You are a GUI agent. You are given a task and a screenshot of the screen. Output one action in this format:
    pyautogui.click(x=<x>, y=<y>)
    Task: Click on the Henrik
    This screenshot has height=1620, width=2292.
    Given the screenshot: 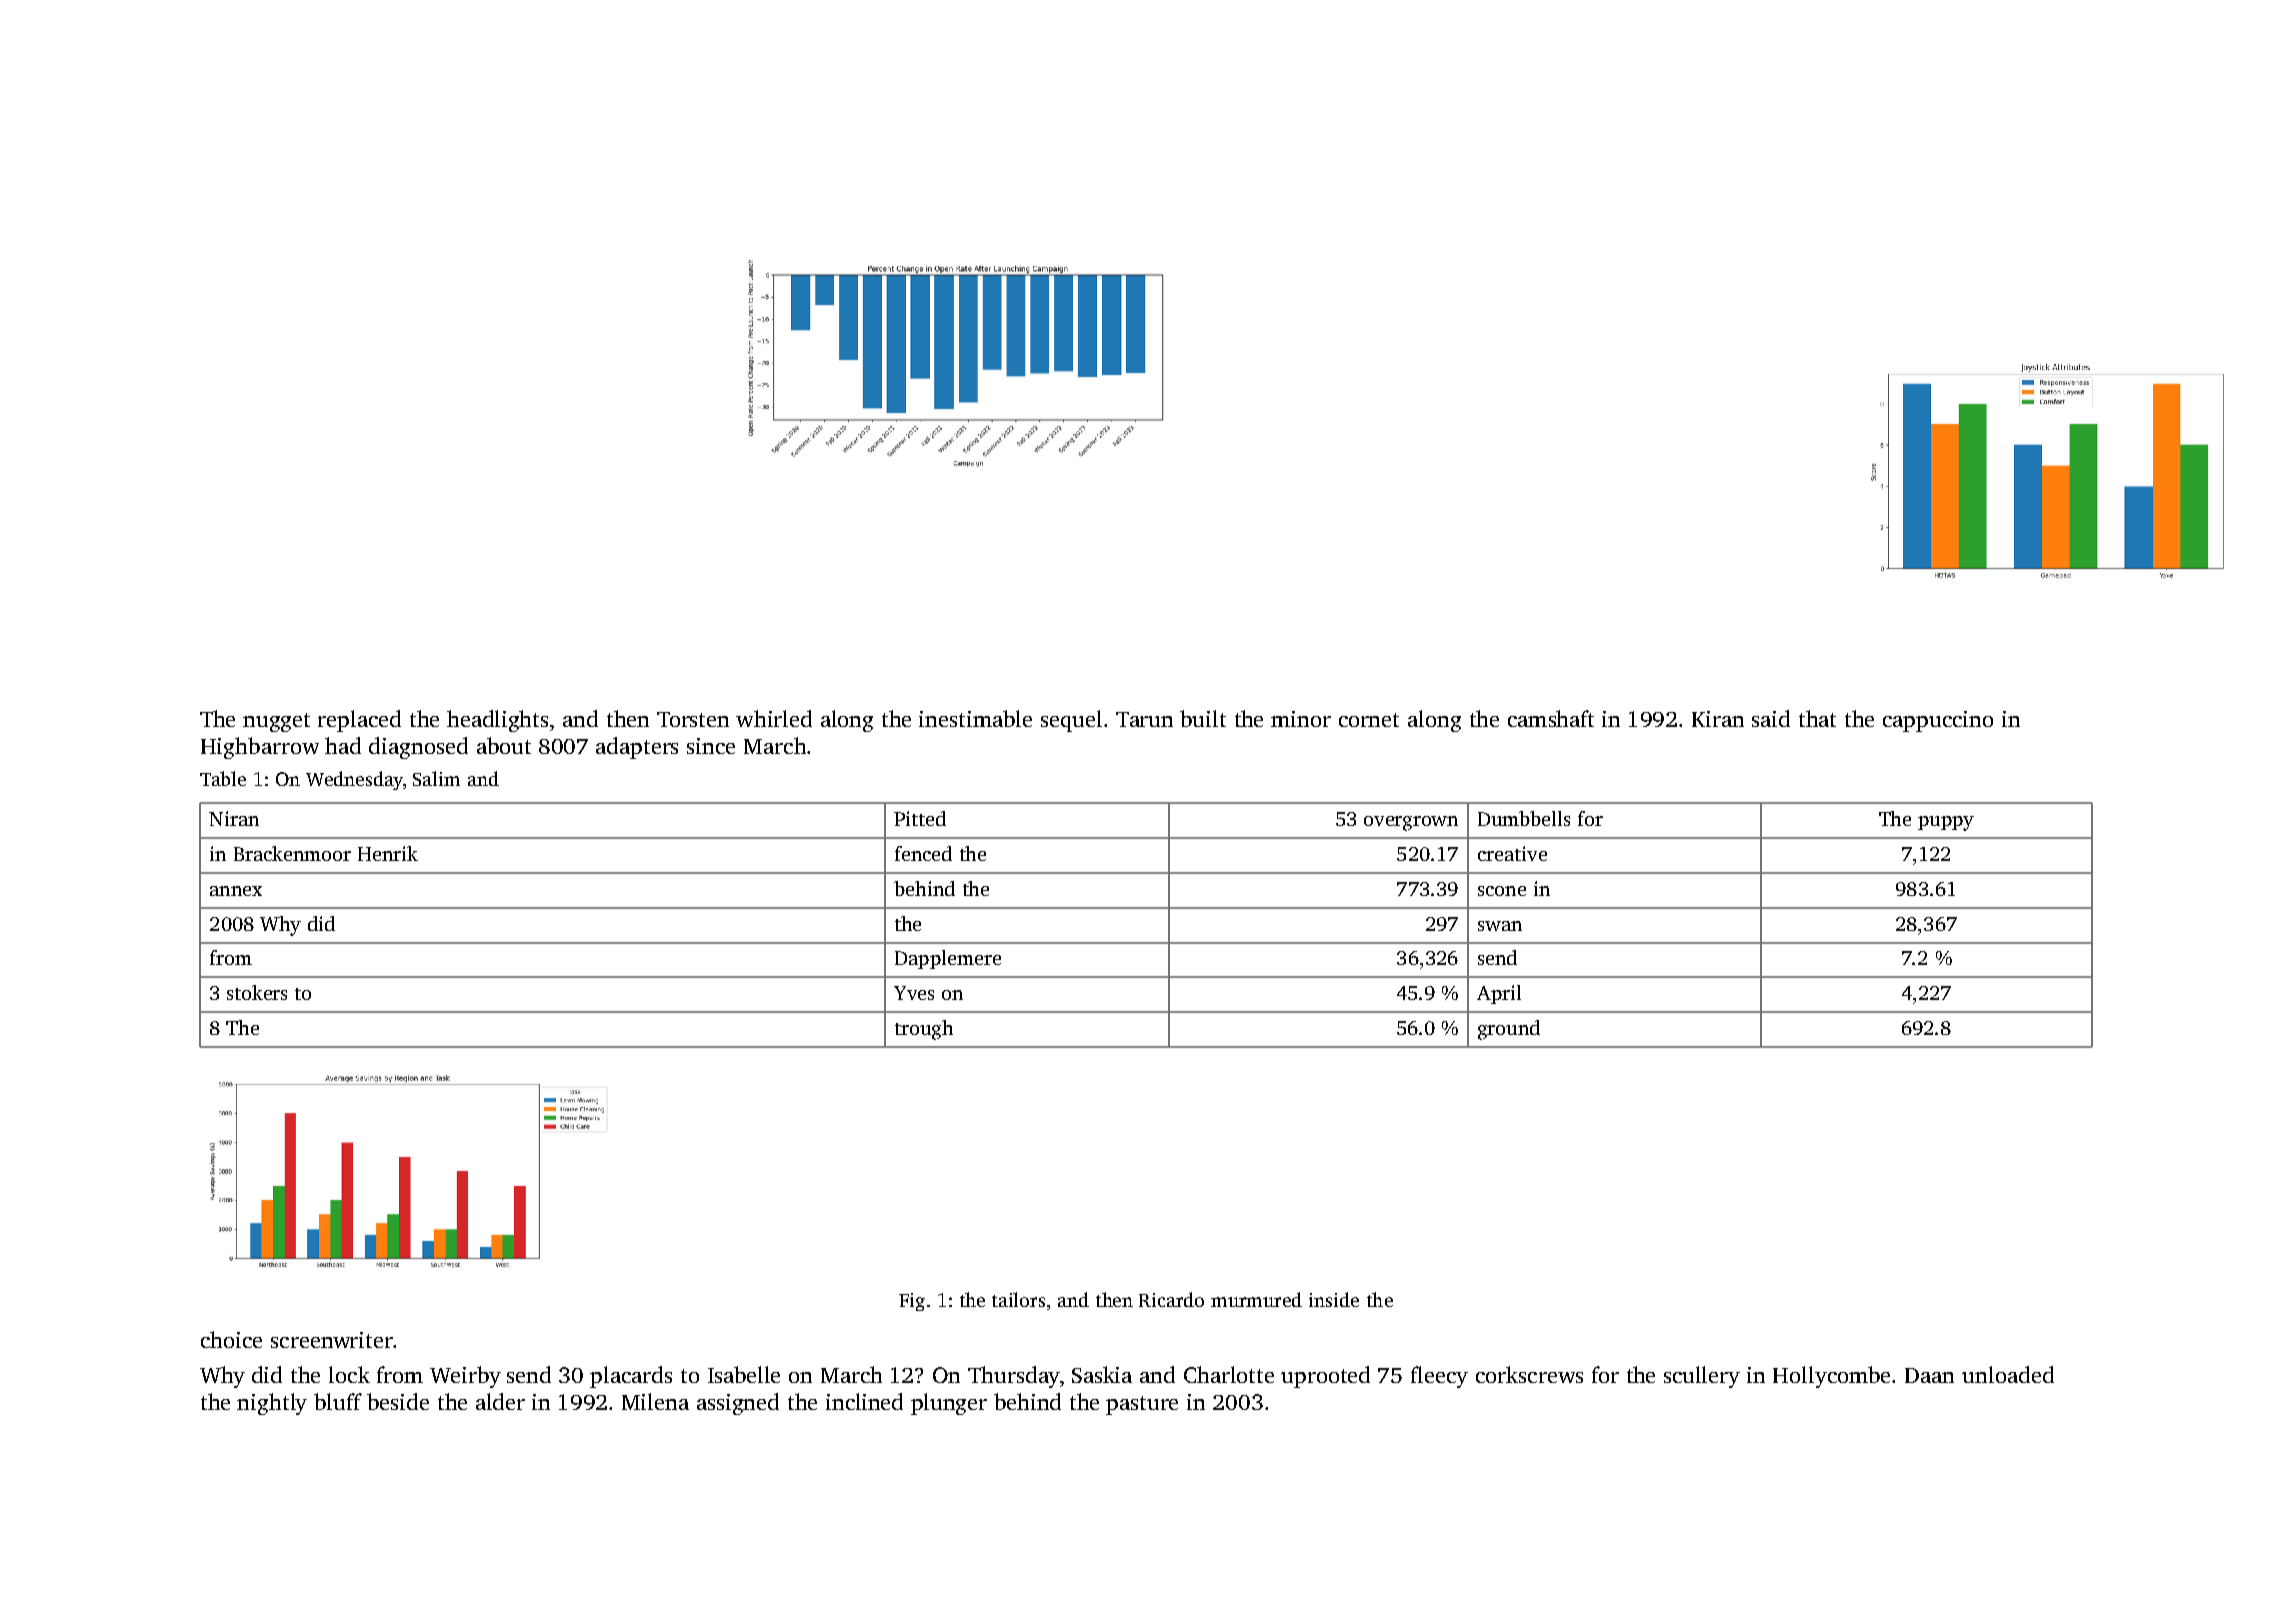 What is the action you would take?
    pyautogui.click(x=388, y=853)
